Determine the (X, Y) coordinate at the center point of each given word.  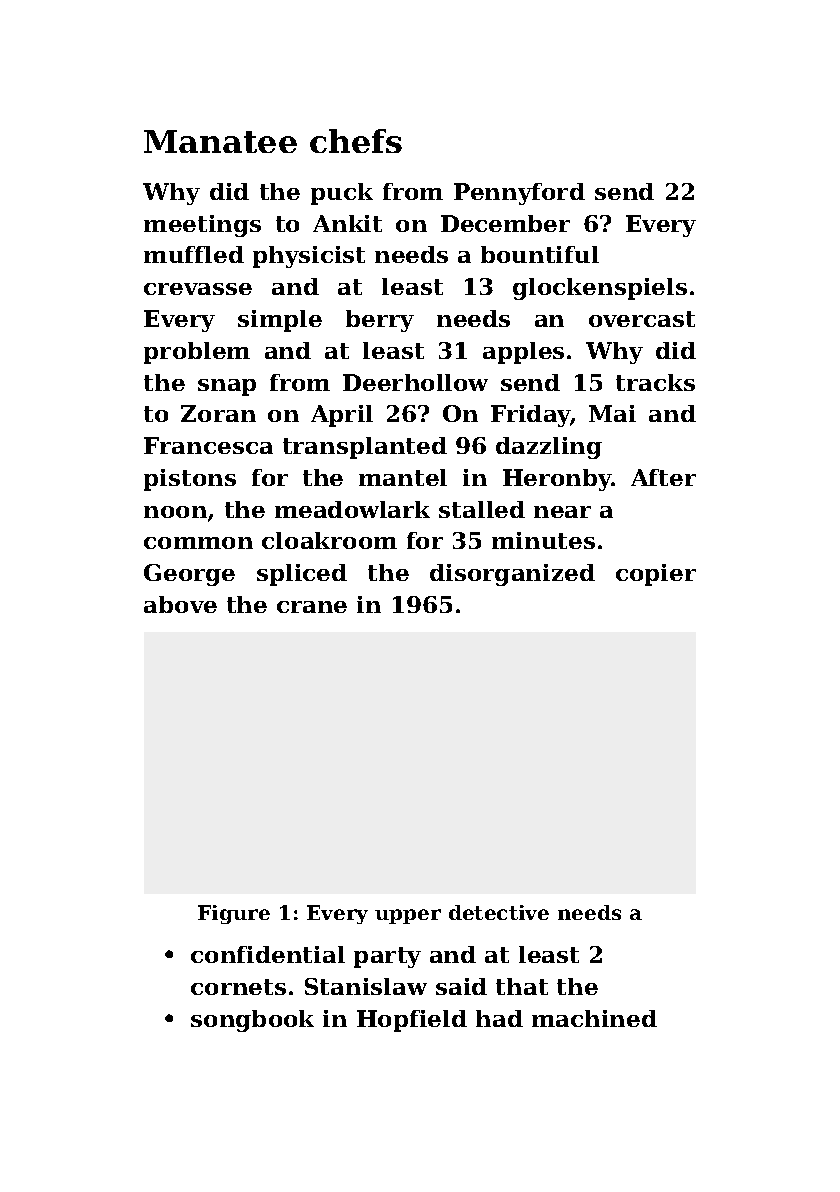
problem (197, 353)
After (663, 477)
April (342, 416)
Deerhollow (415, 382)
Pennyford (519, 194)
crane (312, 607)
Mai (612, 413)
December (505, 223)
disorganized (512, 575)
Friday (531, 416)
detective (499, 912)
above (180, 604)
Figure (234, 914)
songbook (252, 1021)
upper (408, 916)
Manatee (220, 141)
